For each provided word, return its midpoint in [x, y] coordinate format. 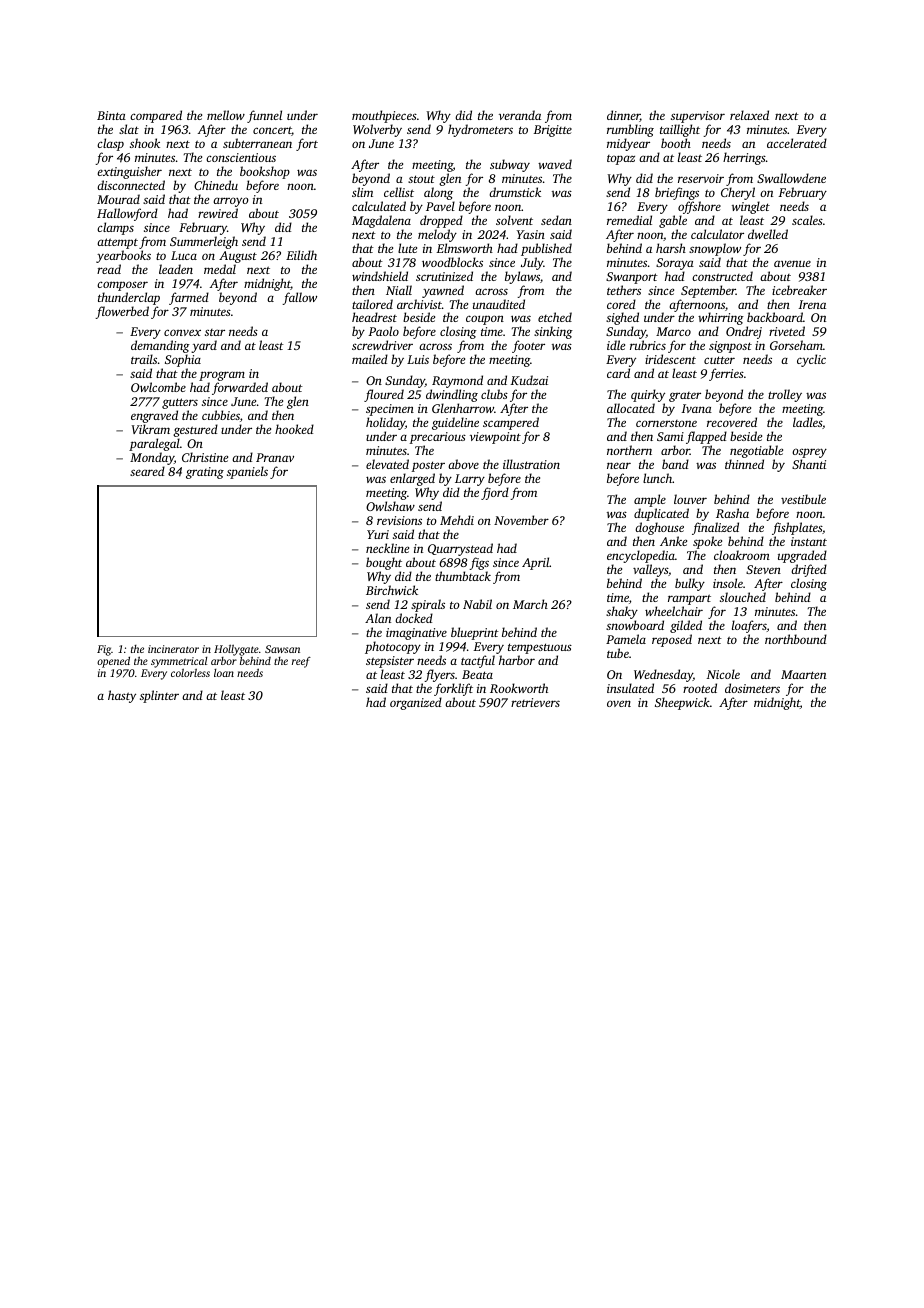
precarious [438, 438]
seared [147, 471]
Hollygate [236, 650]
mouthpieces [384, 116]
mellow [226, 115]
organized [416, 703]
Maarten [803, 674]
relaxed [749, 115]
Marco [673, 331]
